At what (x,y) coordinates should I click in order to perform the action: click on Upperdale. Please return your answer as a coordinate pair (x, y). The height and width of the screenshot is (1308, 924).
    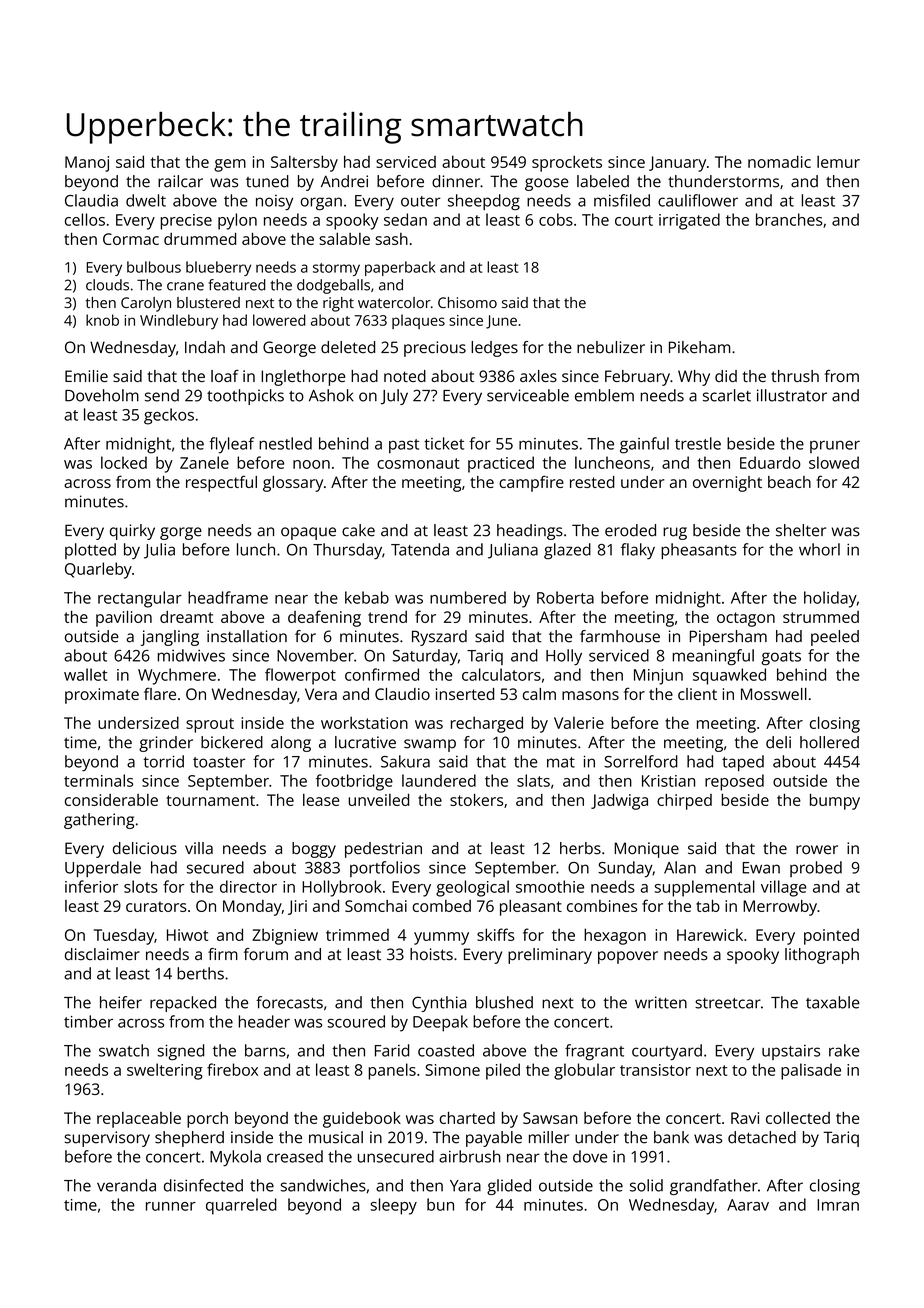
    Looking at the image, I should click on (103, 869).
